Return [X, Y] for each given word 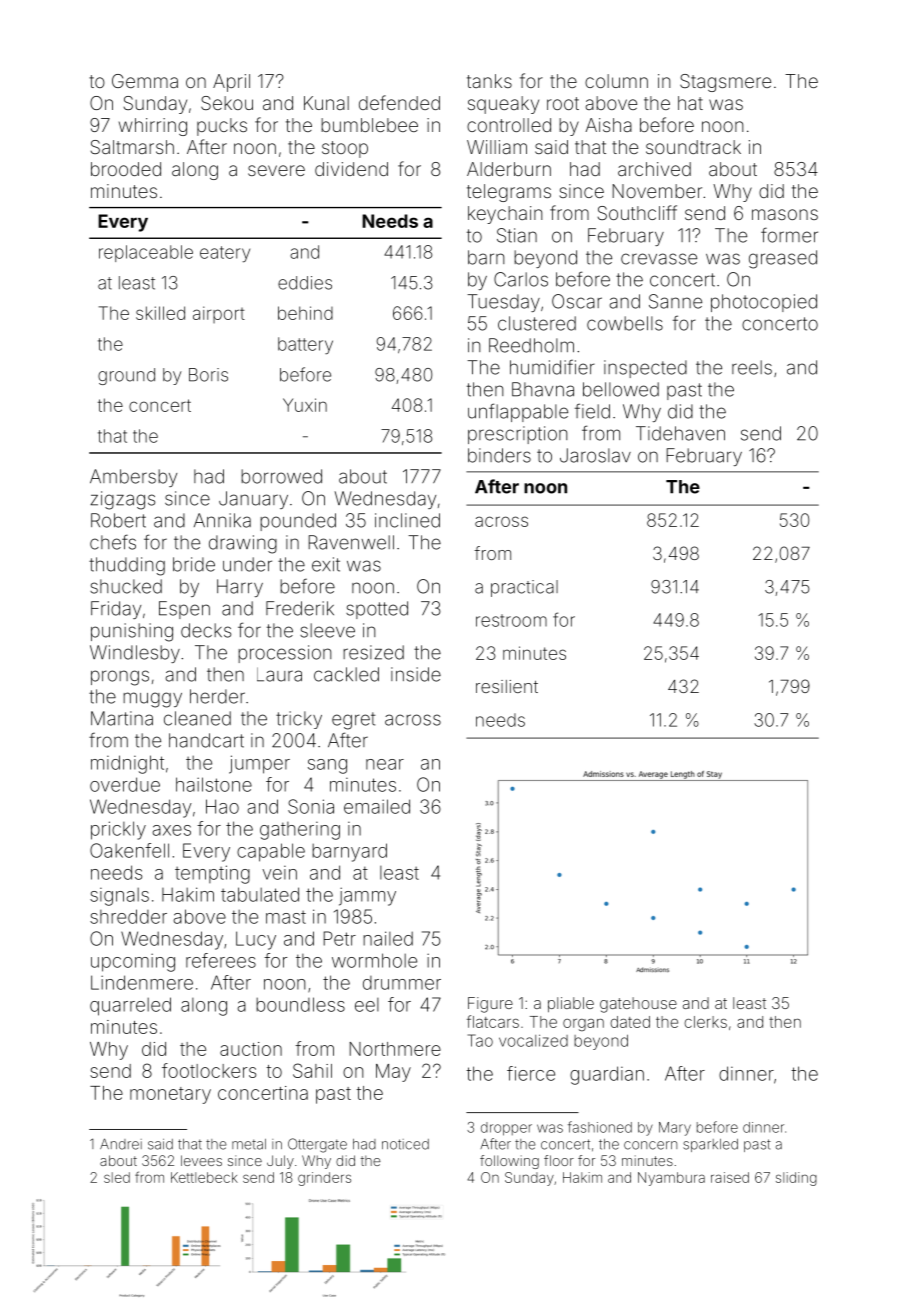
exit [326, 564]
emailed [377, 806]
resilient [507, 686]
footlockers [209, 1070]
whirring [153, 127]
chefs [113, 542]
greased [783, 259]
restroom [511, 620]
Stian [517, 235]
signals [119, 897]
